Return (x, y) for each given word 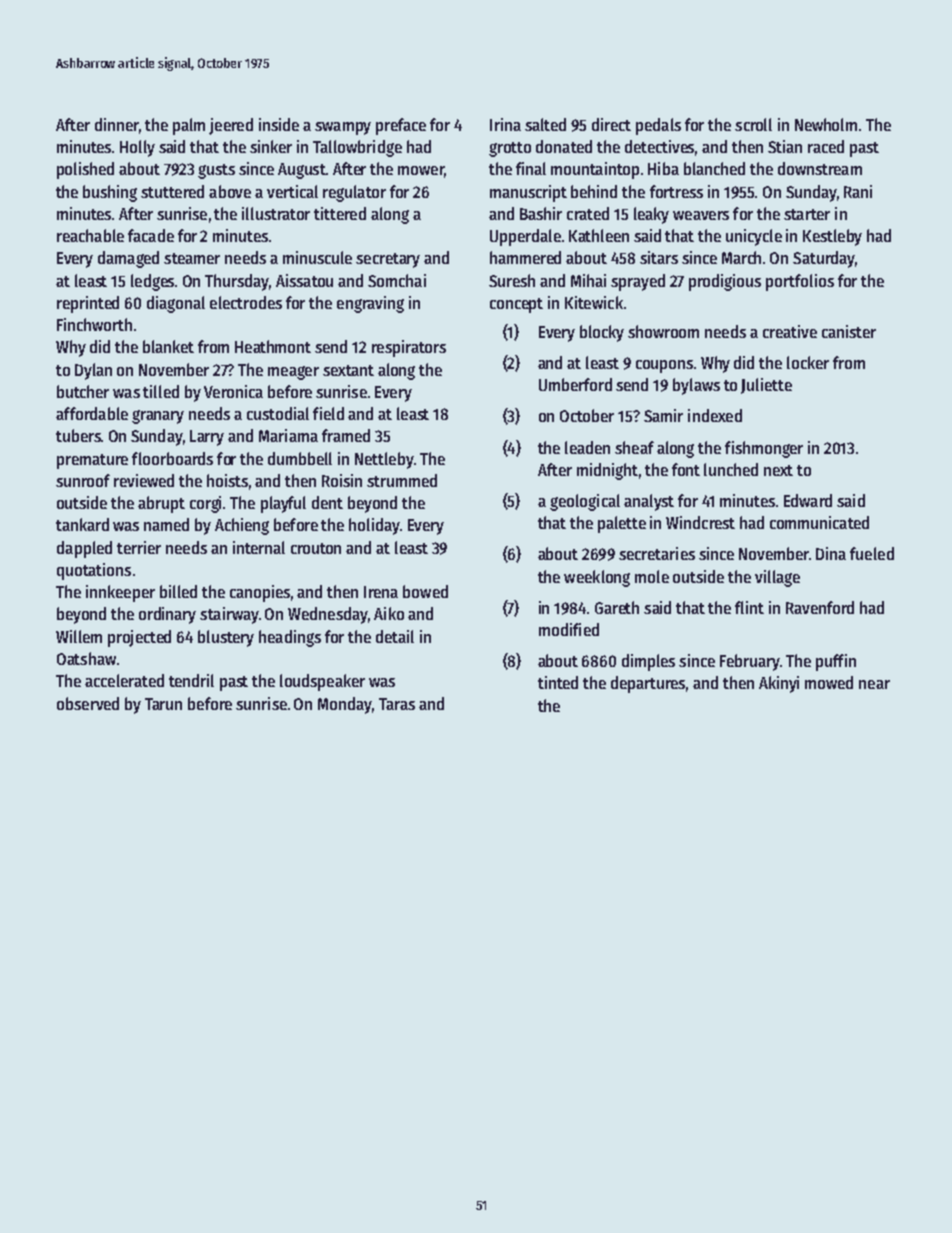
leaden (587, 447)
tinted (558, 682)
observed (88, 703)
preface (401, 126)
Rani (858, 191)
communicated (819, 522)
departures (648, 684)
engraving (370, 304)
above (230, 191)
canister (849, 331)
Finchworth (94, 324)
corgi (205, 504)
